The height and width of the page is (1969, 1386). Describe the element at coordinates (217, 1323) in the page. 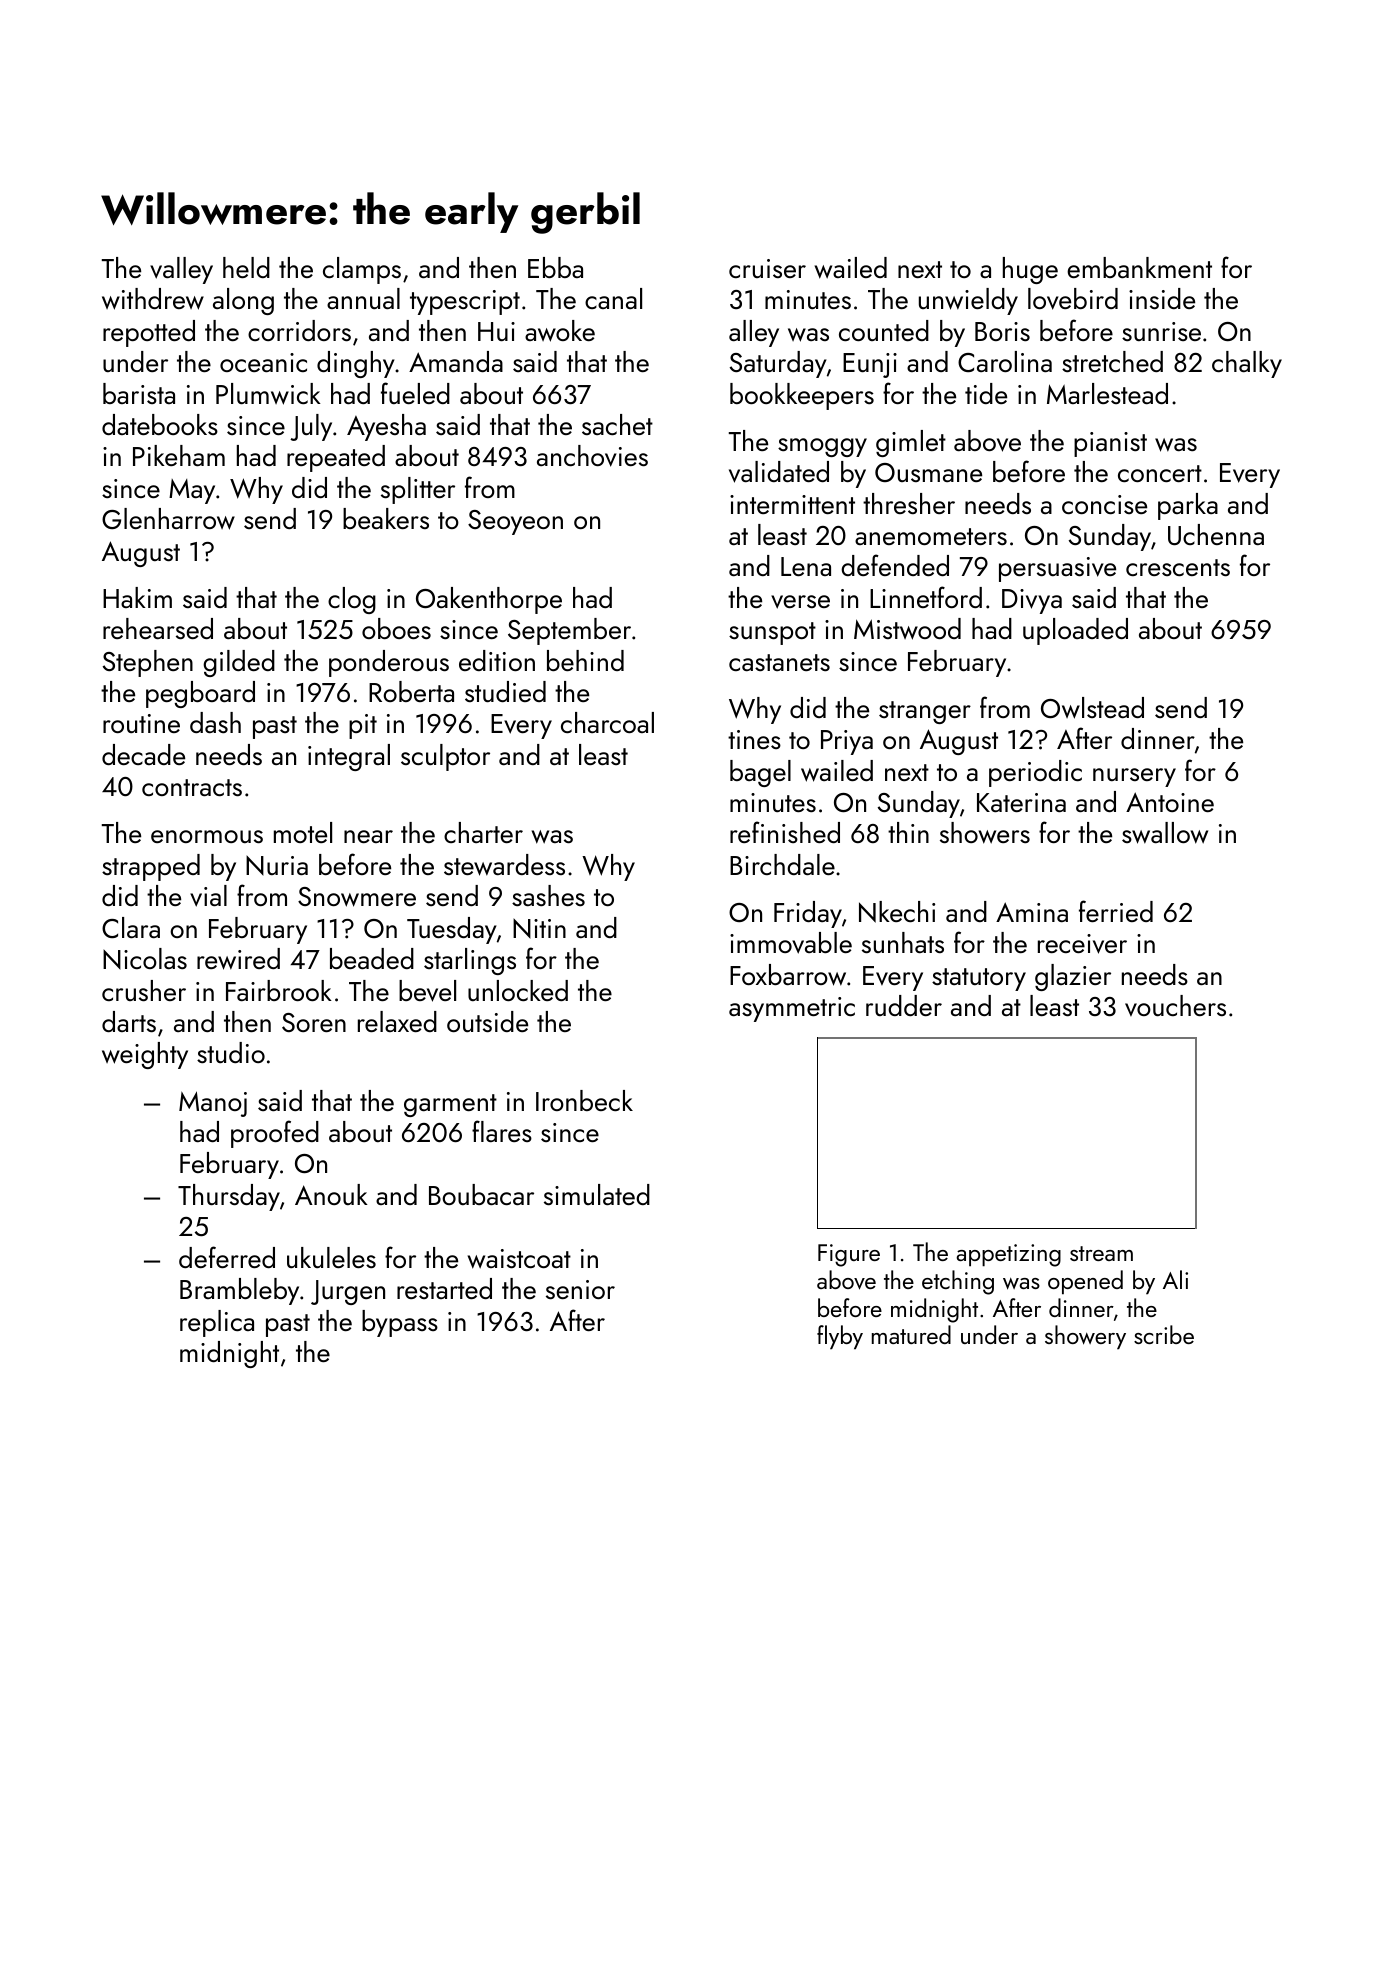

I see `replica` at that location.
